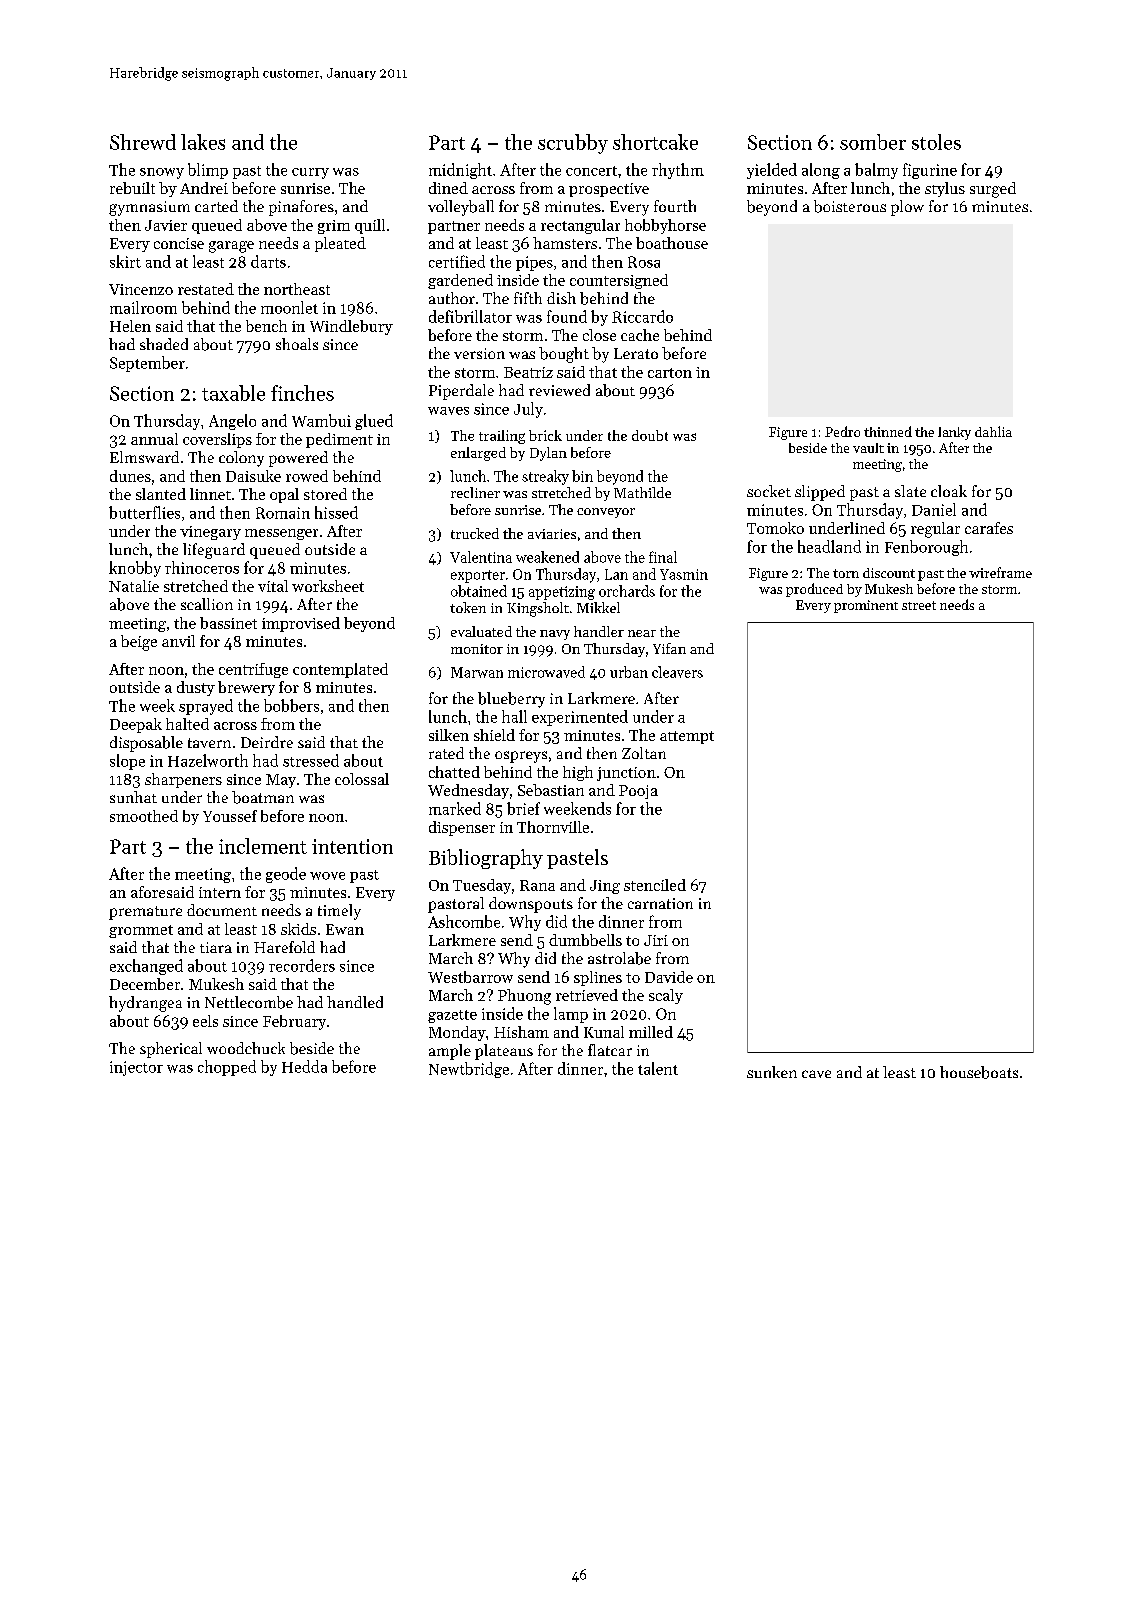  Describe the element at coordinates (297, 344) in the document. I see `shoals` at that location.
